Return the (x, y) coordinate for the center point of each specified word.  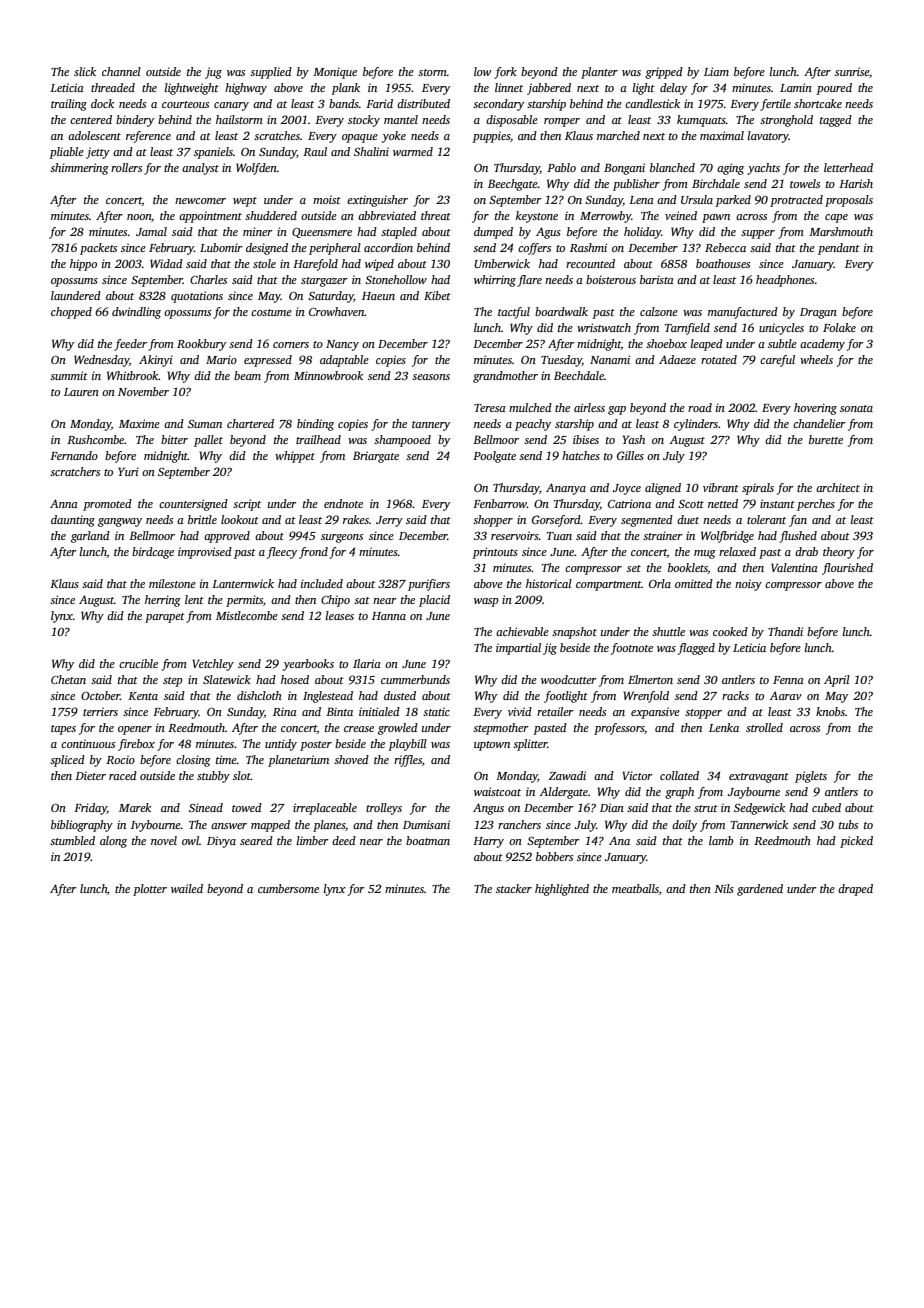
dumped (493, 233)
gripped (664, 73)
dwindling (136, 313)
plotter (150, 890)
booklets (688, 568)
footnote (632, 649)
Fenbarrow (500, 503)
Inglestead (328, 697)
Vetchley (213, 665)
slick (85, 71)
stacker (514, 888)
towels (805, 183)
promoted (107, 505)
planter (599, 73)
